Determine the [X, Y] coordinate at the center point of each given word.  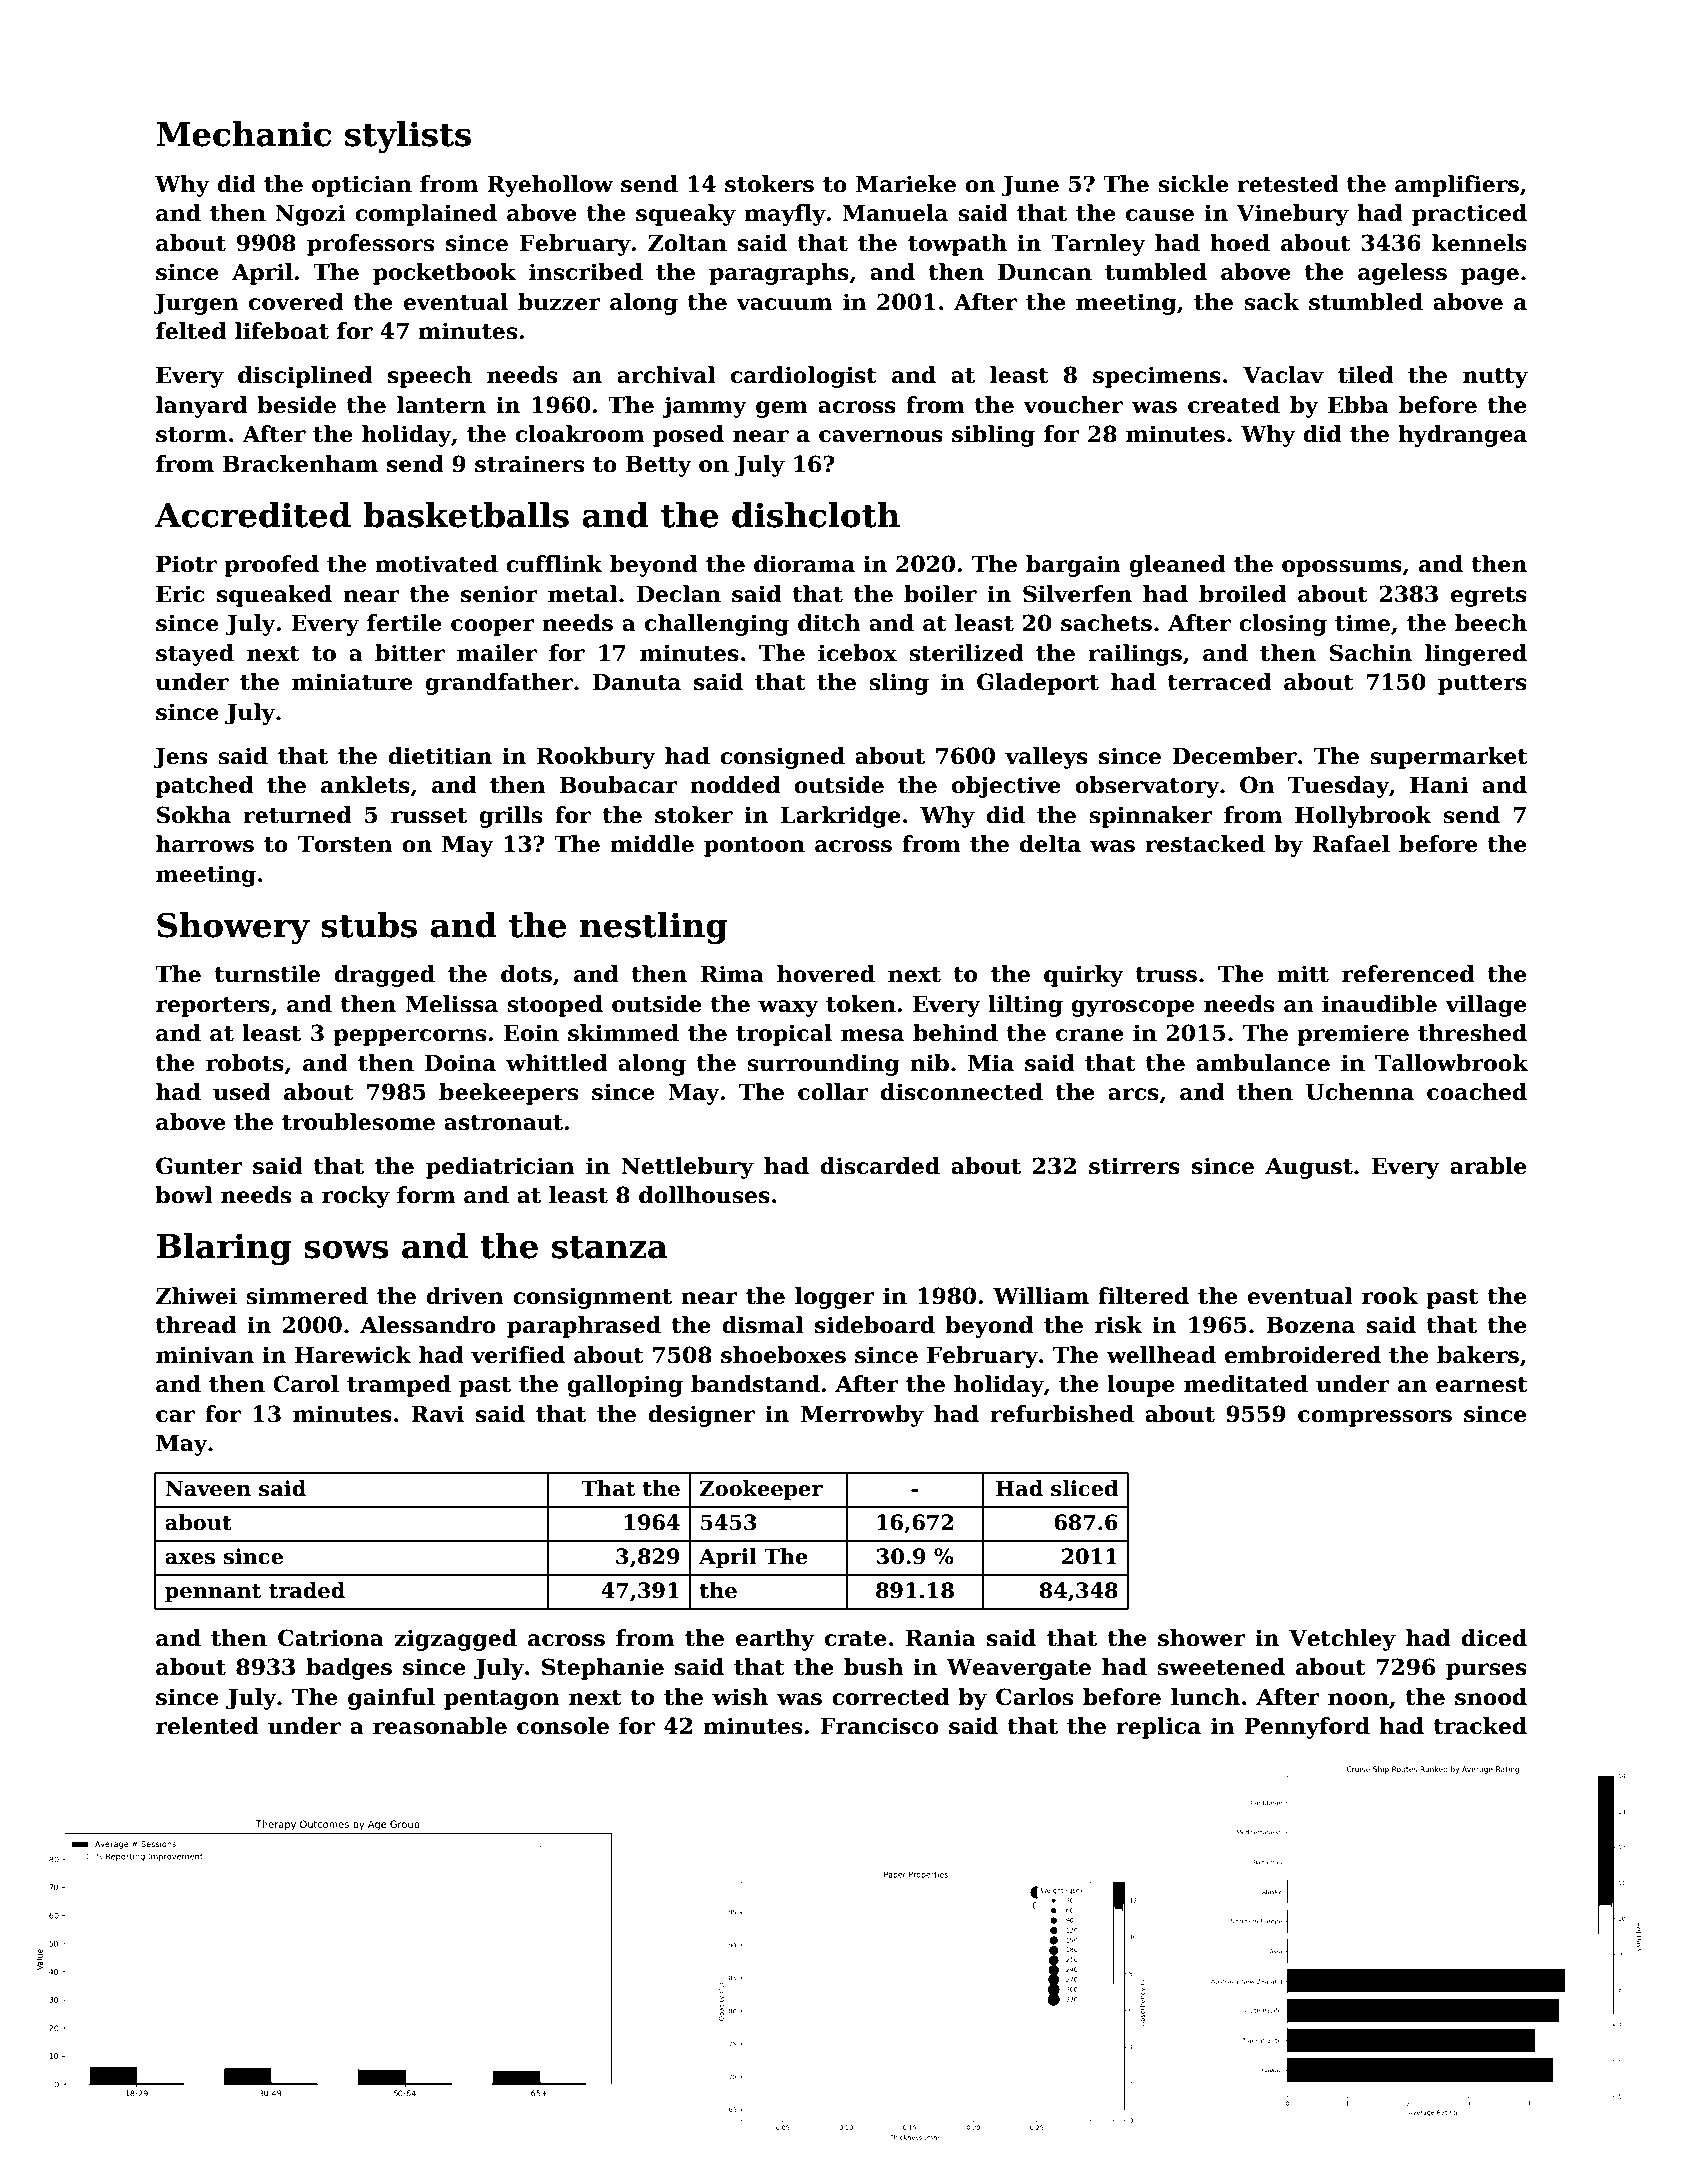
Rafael [1351, 844]
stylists [408, 137]
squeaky [686, 215]
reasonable [440, 1726]
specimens [1157, 377]
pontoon [754, 847]
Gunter [199, 1166]
